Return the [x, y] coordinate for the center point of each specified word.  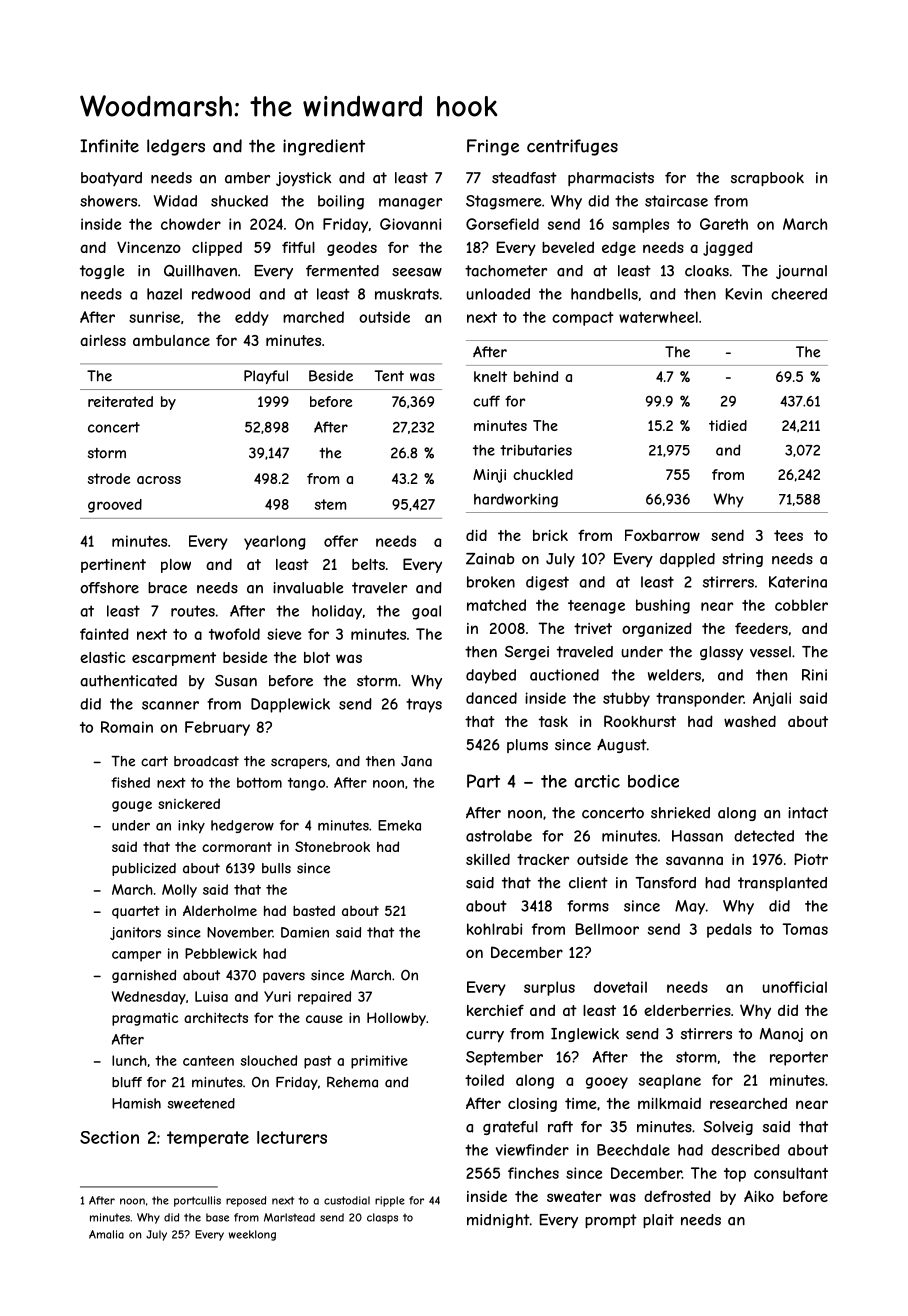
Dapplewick [290, 705]
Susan [236, 681]
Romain [127, 727]
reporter [799, 1058]
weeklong [252, 1235]
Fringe [493, 147]
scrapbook [767, 179]
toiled [484, 1080]
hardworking [516, 500]
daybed [491, 676]
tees [788, 535]
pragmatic [145, 1019]
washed [750, 721]
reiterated [120, 401]
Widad [175, 201]
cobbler [801, 605]
